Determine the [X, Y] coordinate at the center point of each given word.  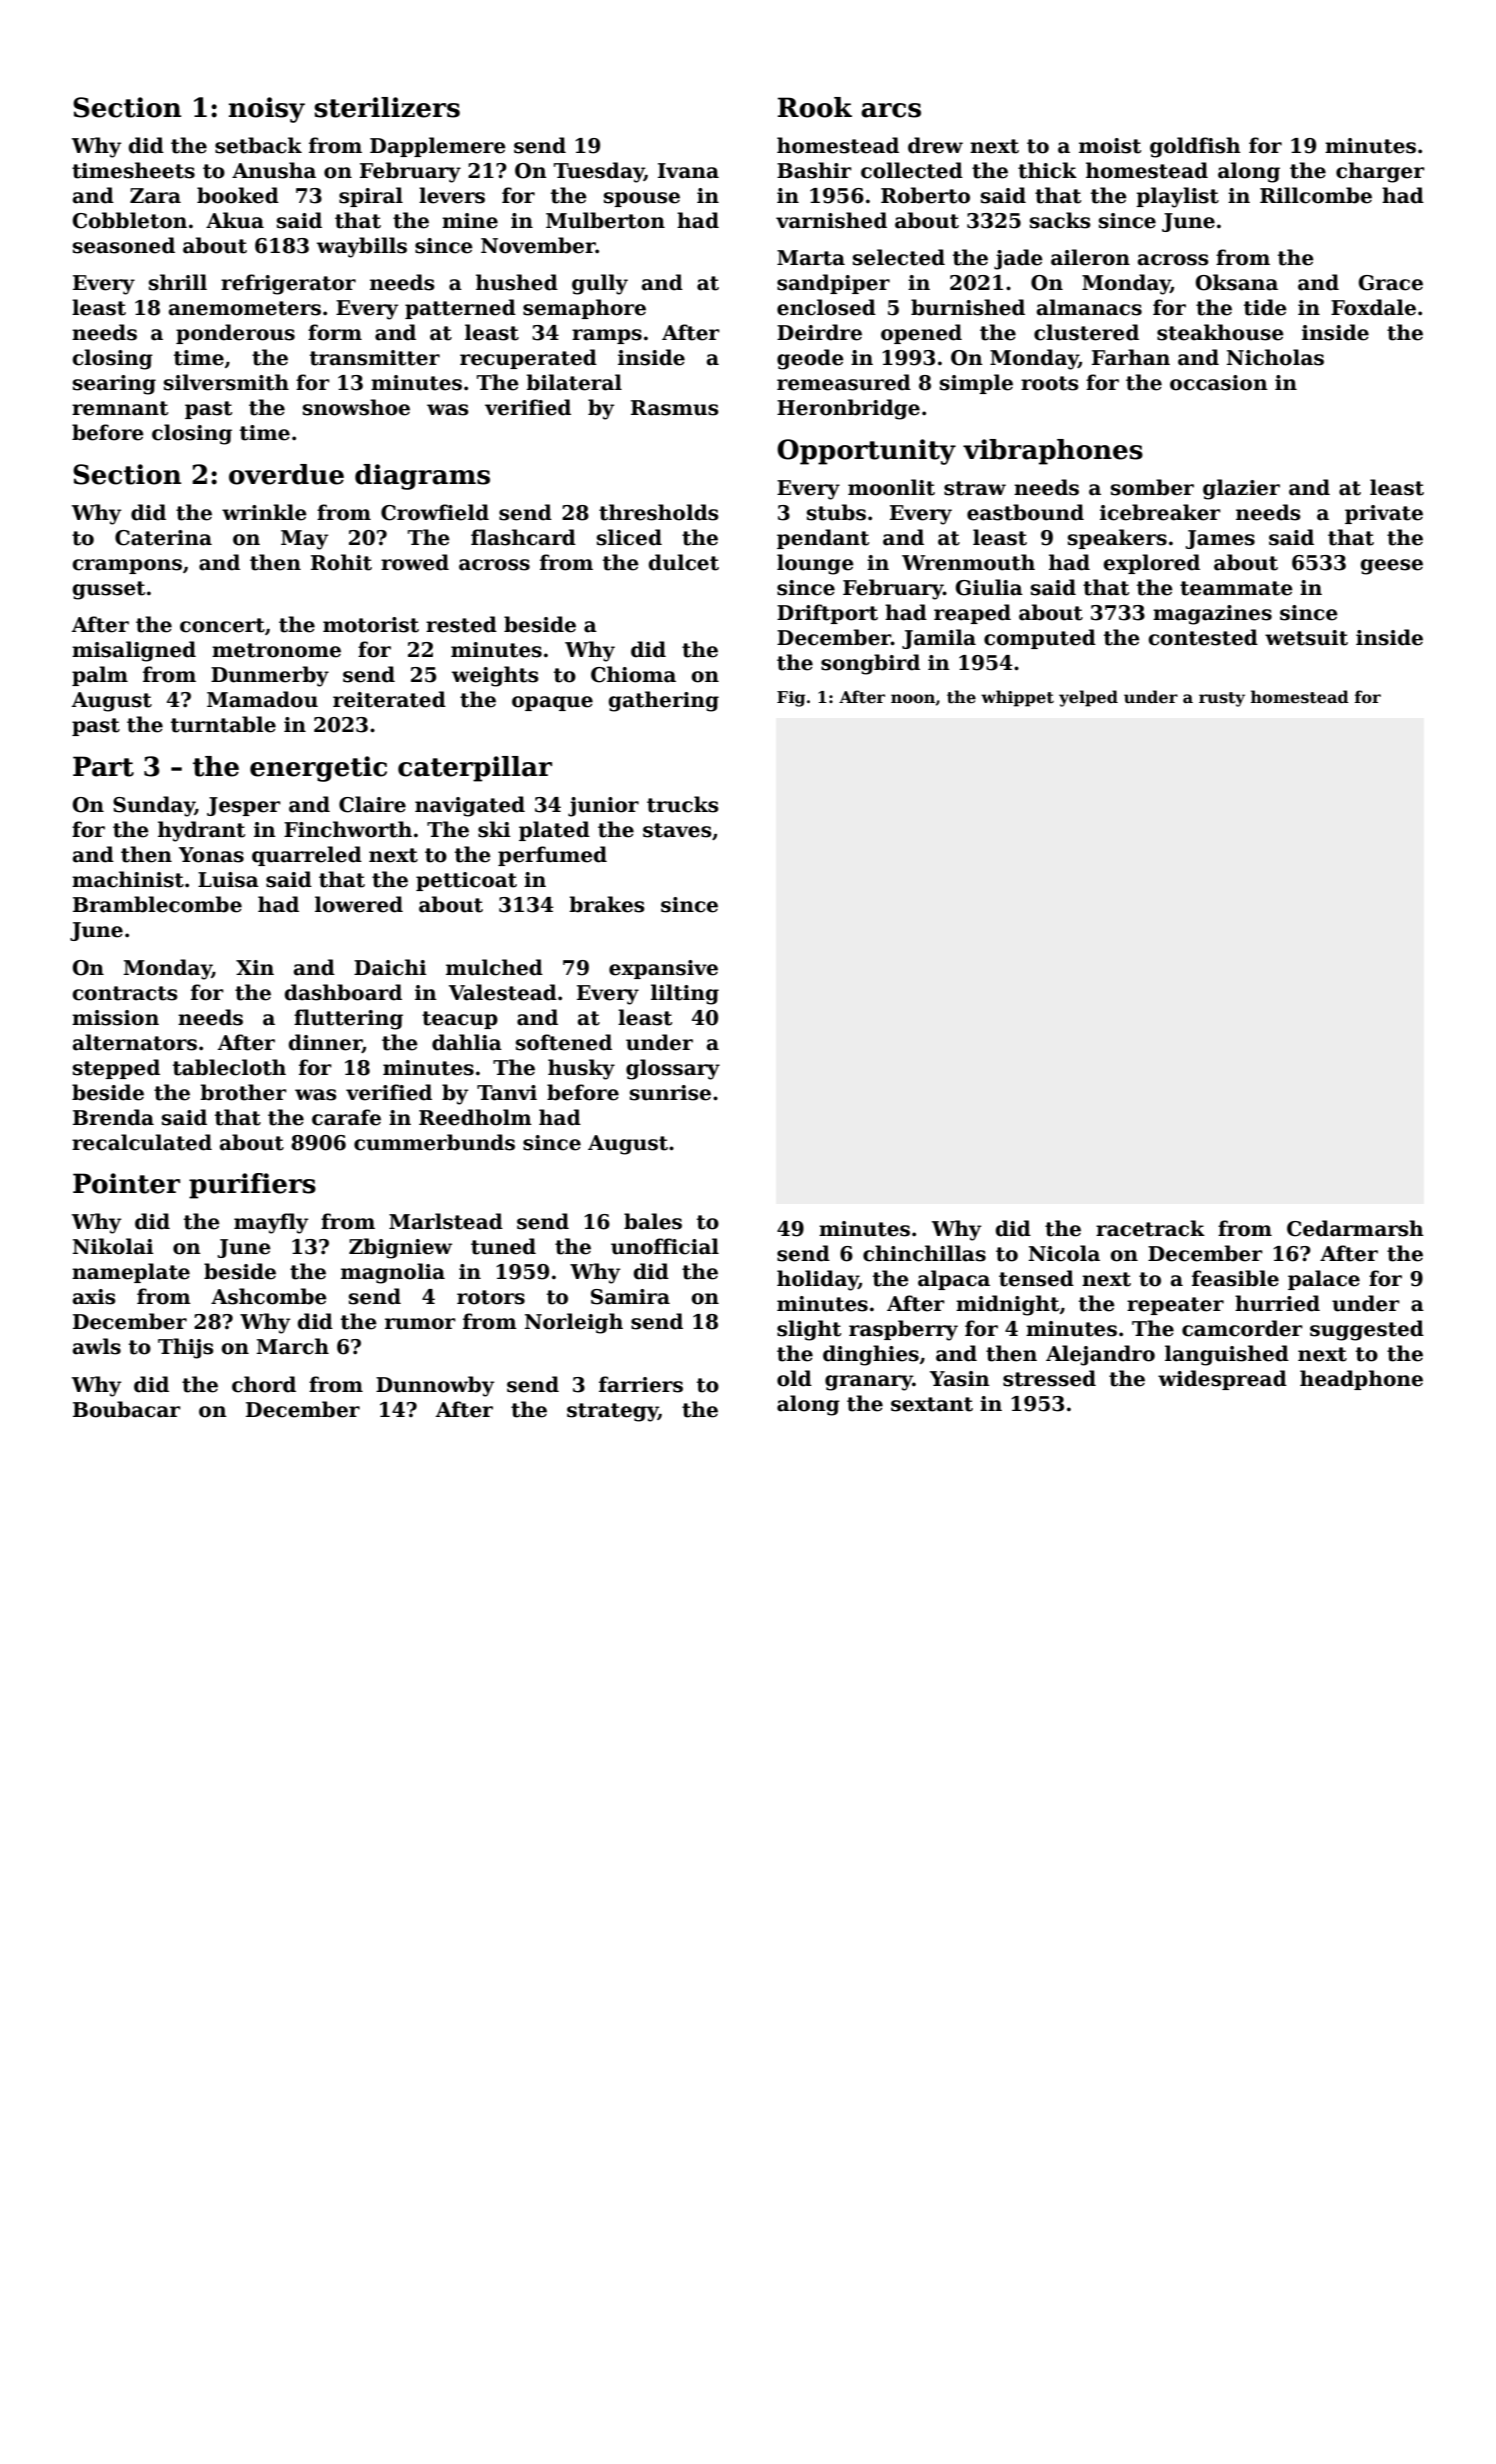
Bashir [814, 170]
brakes [606, 904]
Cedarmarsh [1355, 1228]
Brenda [113, 1117]
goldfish [1195, 147]
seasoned [124, 245]
